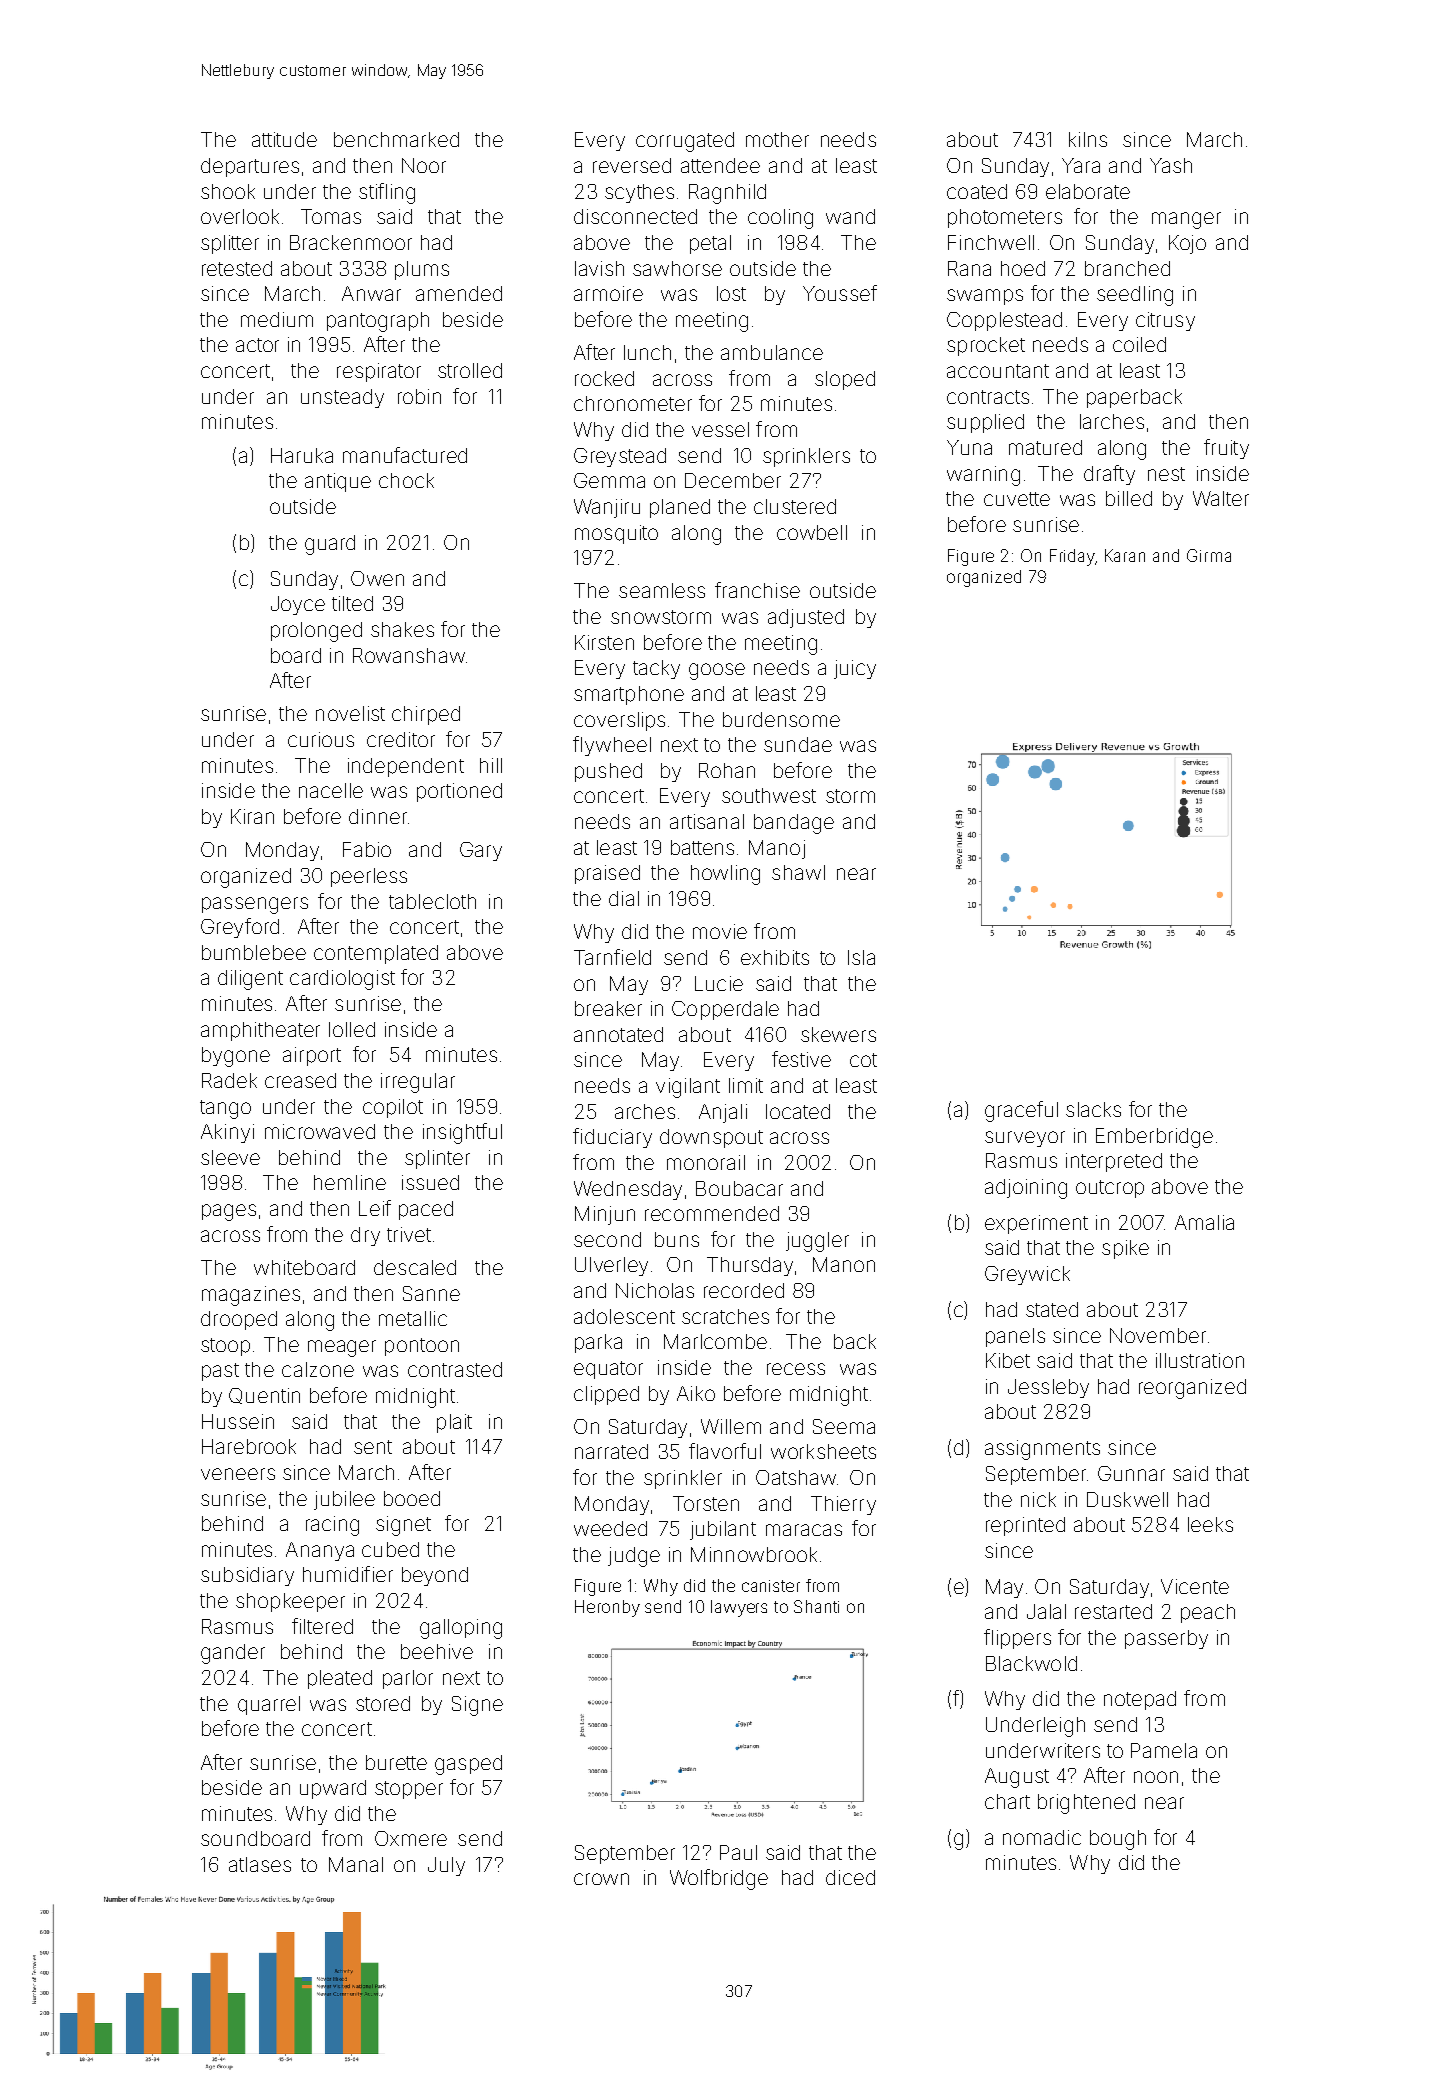  What do you see at coordinates (396, 139) in the screenshot?
I see `benchmarked` at bounding box center [396, 139].
